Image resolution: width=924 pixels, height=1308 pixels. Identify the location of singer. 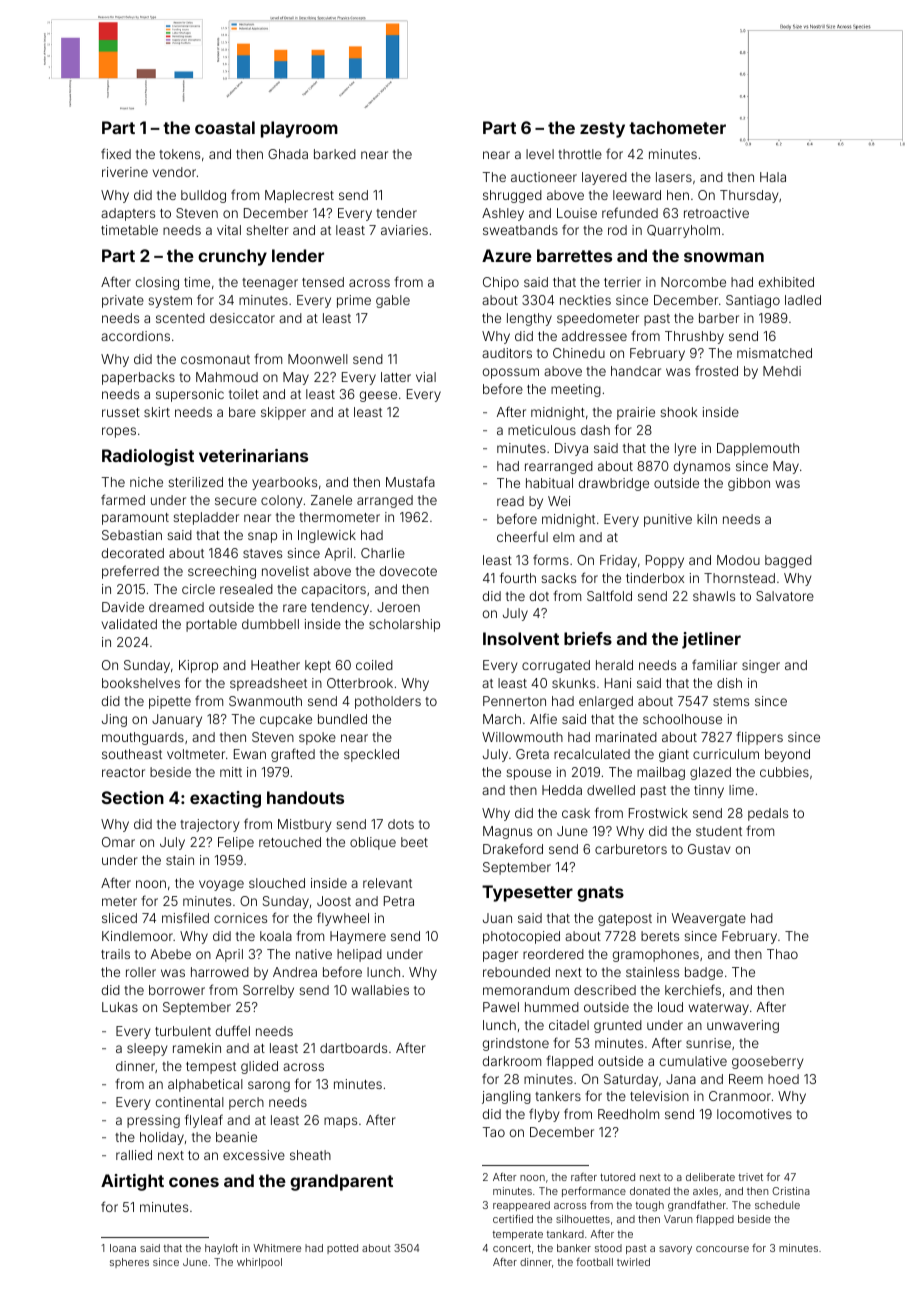
(761, 666).
